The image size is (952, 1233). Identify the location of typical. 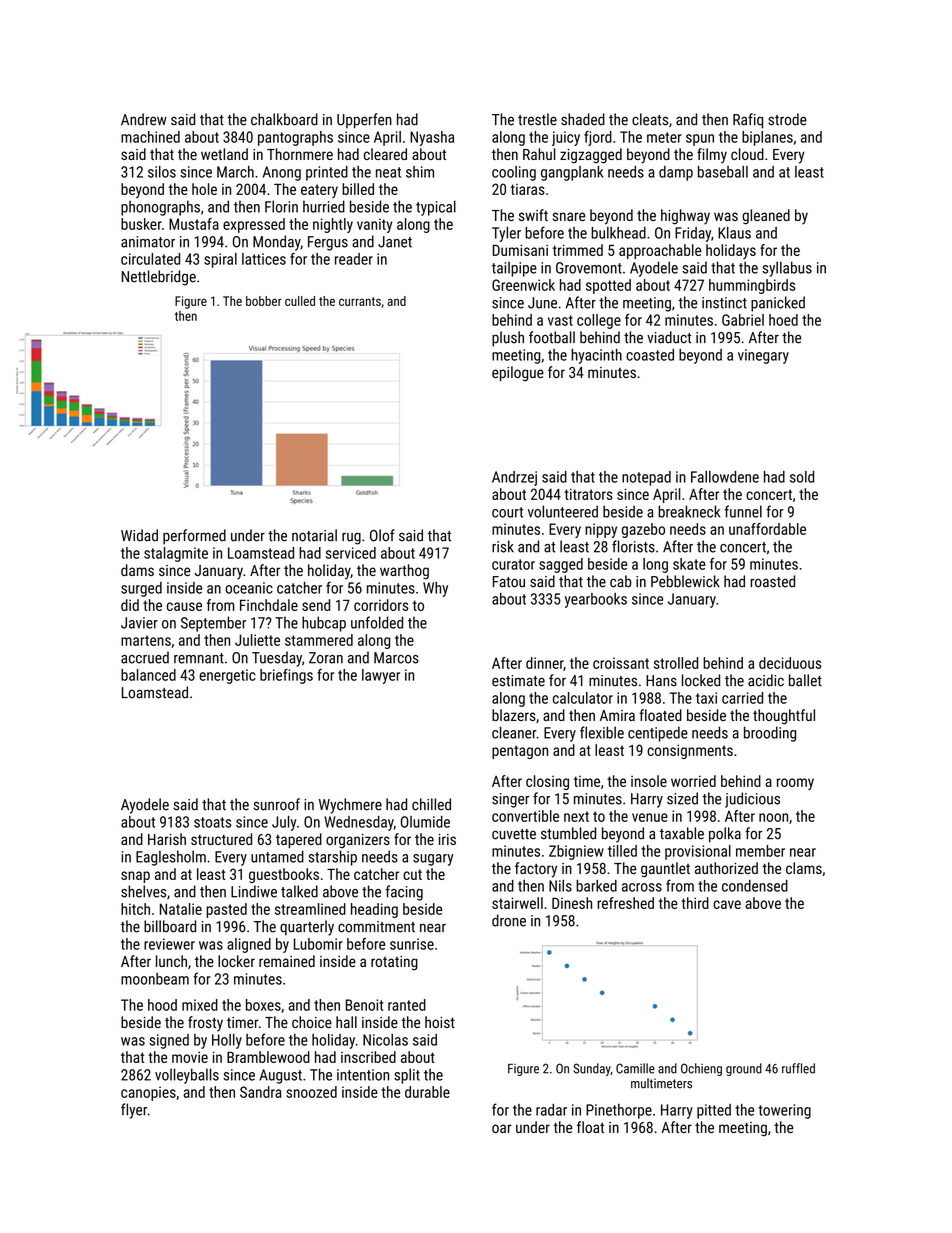
(436, 208).
